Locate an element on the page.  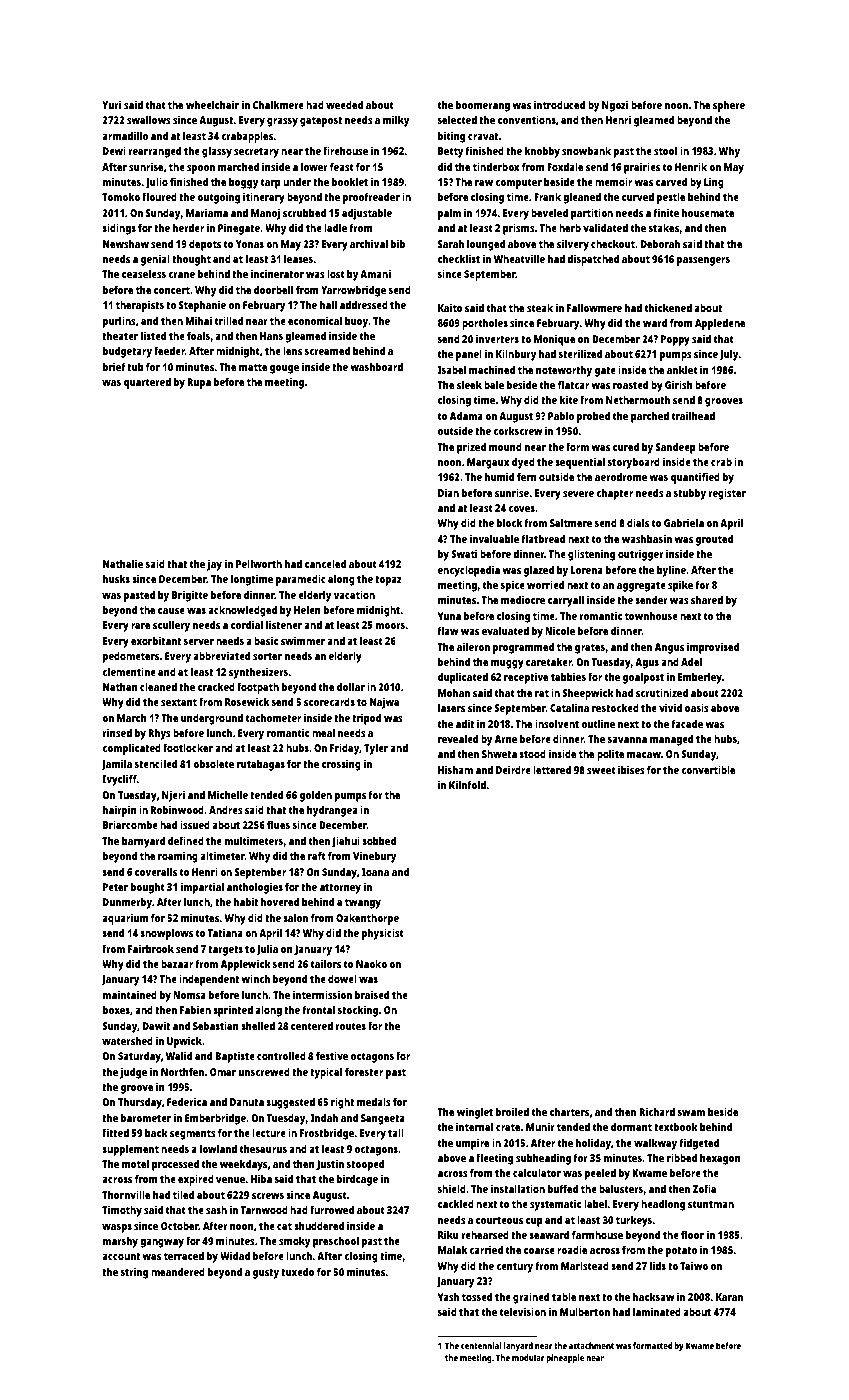
sterilized is located at coordinates (580, 354).
